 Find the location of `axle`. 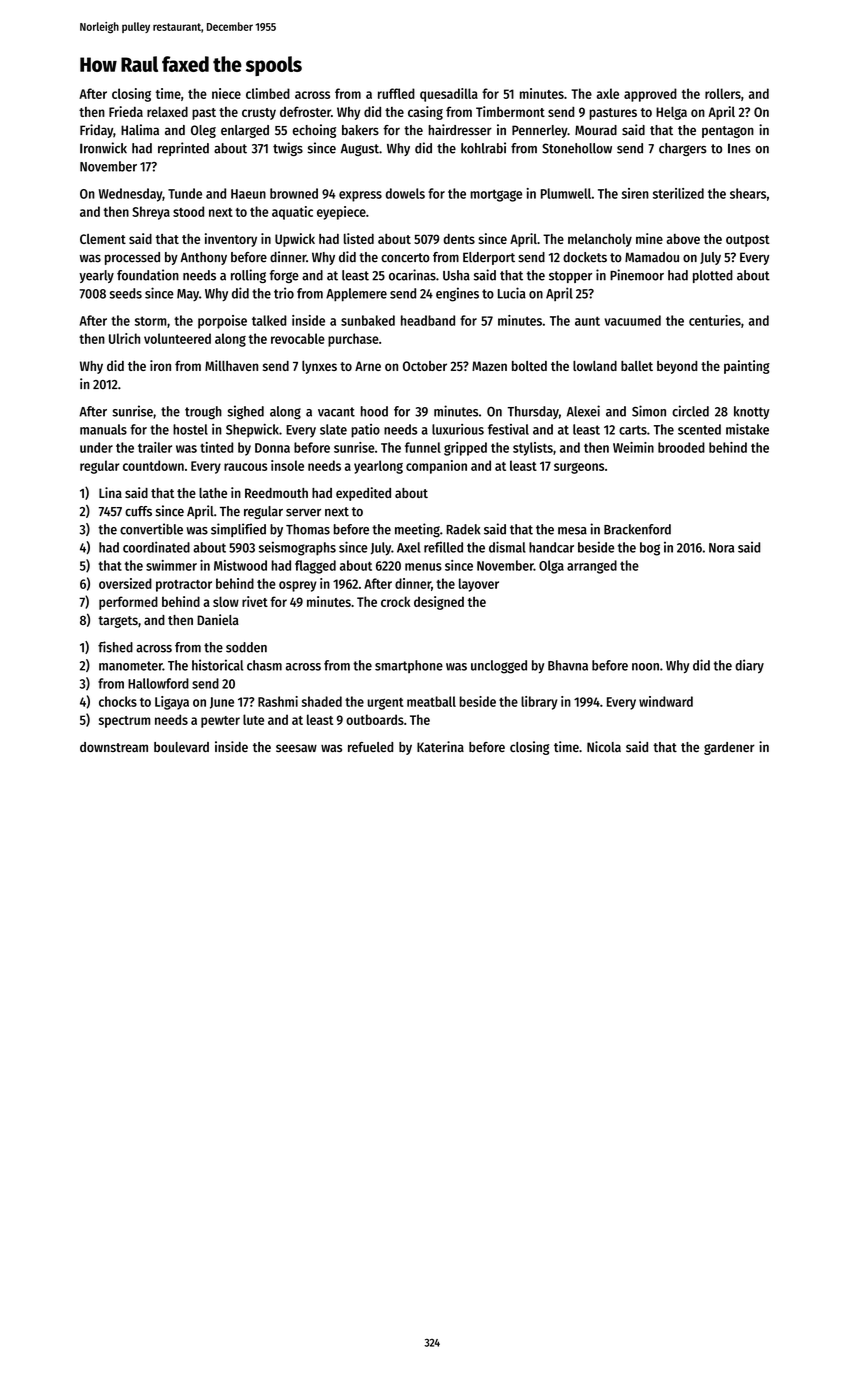

axle is located at coordinates (608, 93).
